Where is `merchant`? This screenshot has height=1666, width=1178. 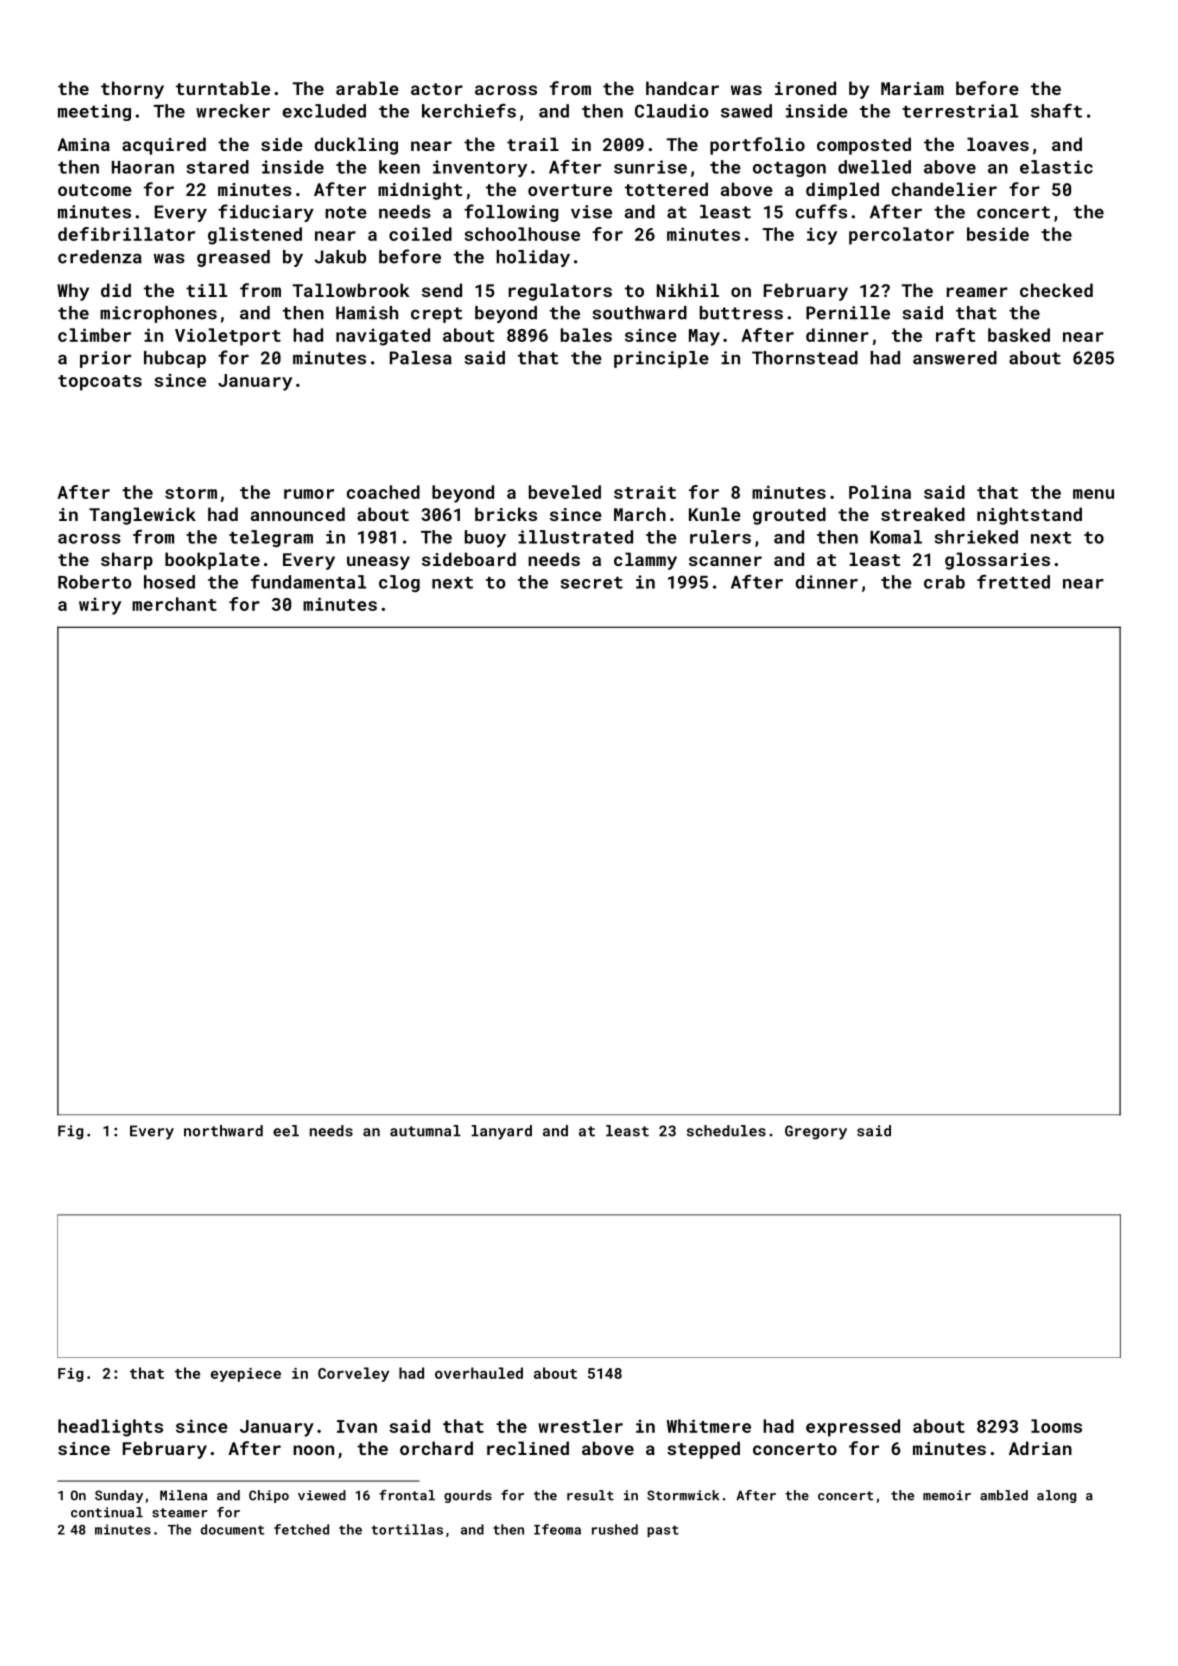 merchant is located at coordinates (174, 604).
